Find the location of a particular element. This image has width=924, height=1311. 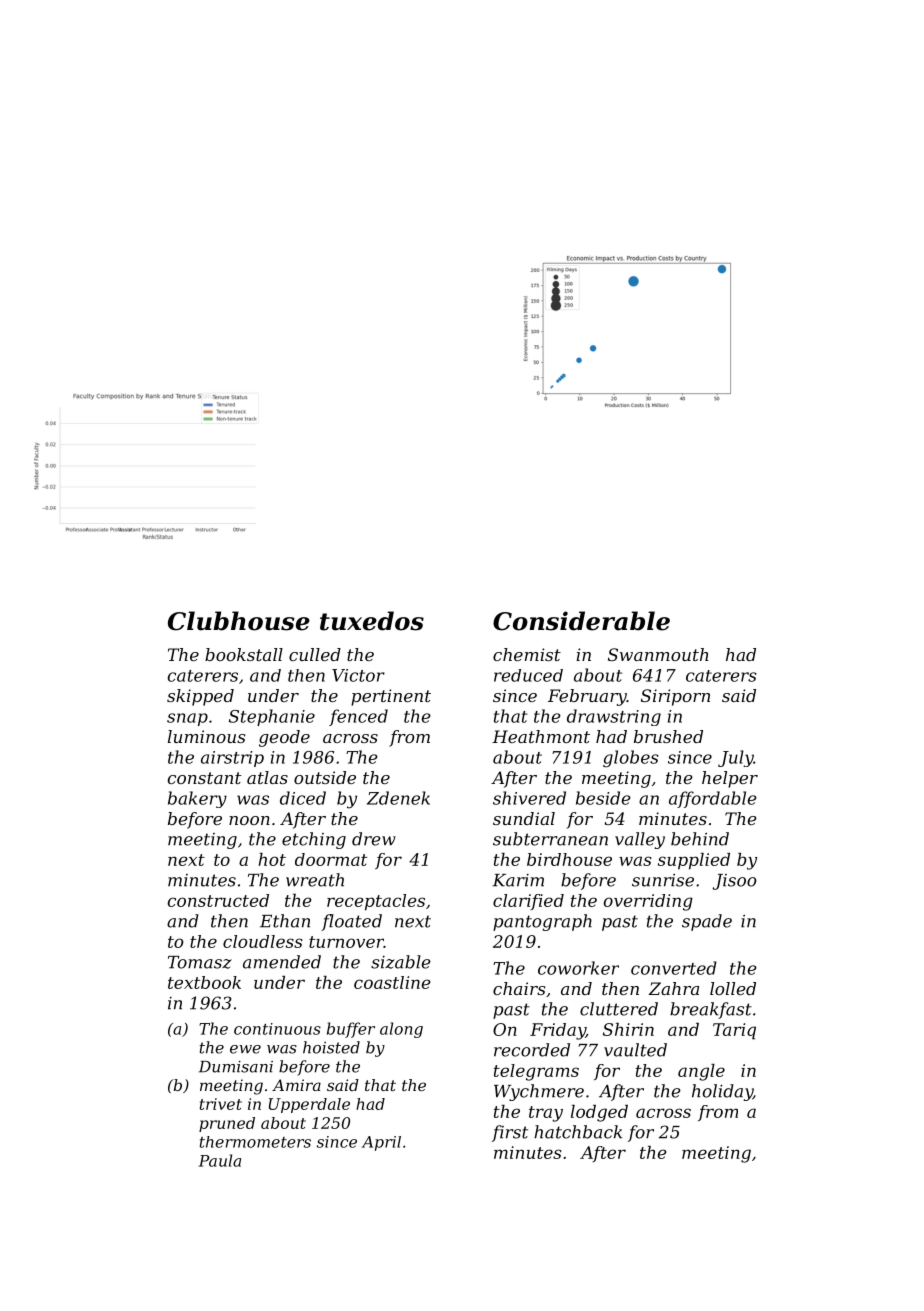

Swanmouth is located at coordinates (658, 654).
